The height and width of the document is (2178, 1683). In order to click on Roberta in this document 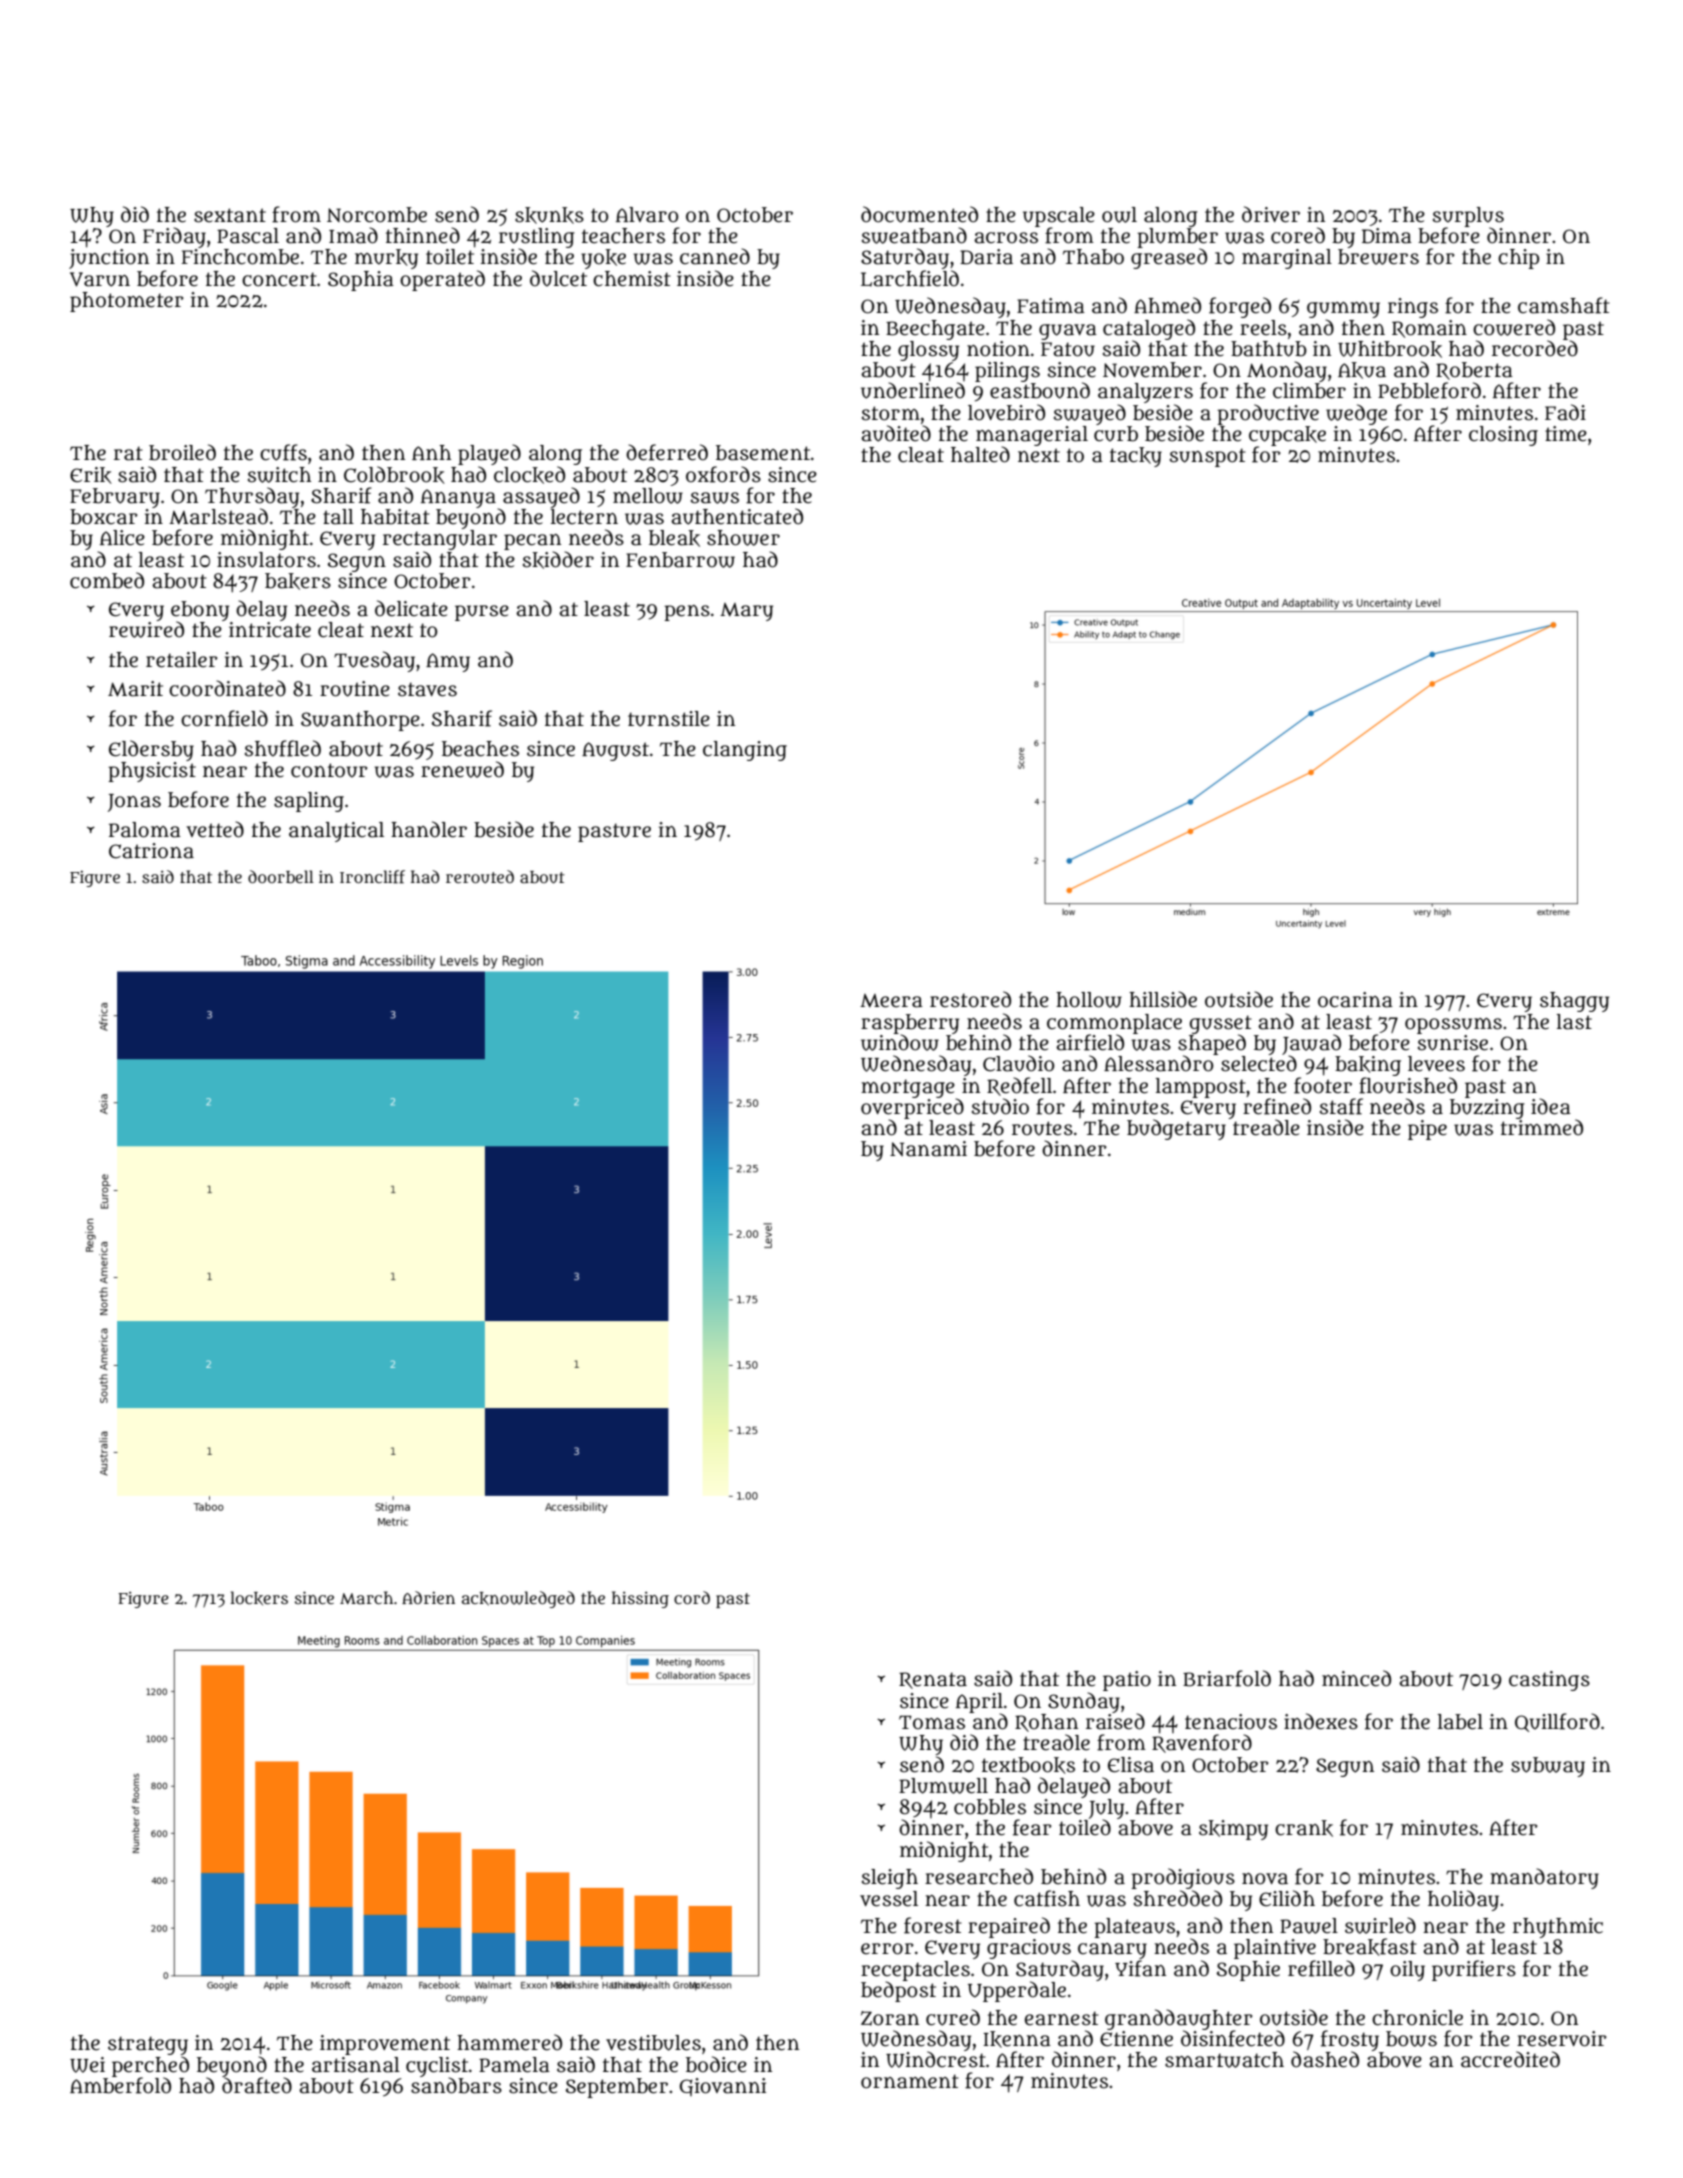, I will do `click(1474, 371)`.
